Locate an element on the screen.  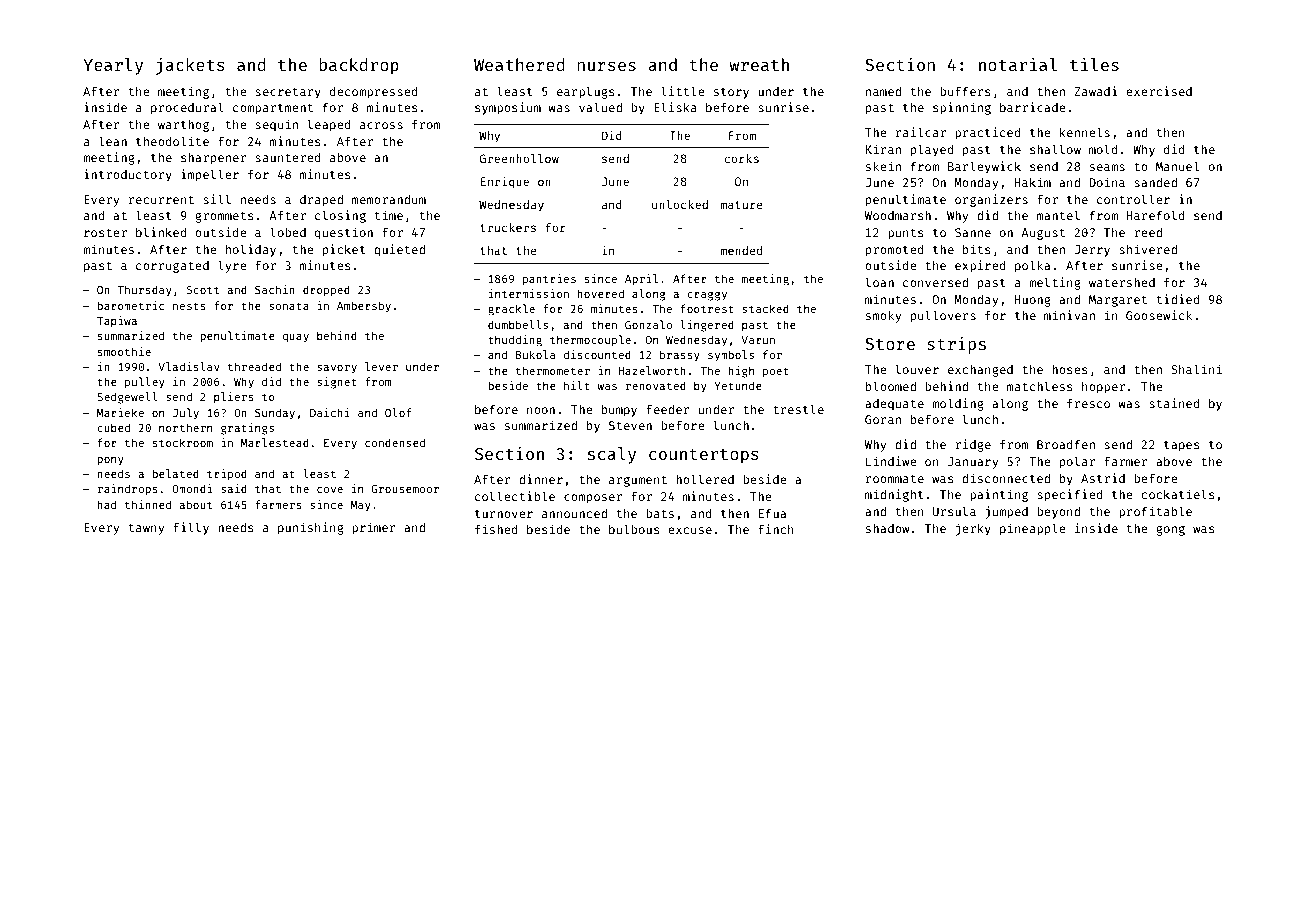
notarial is located at coordinates (1018, 64).
